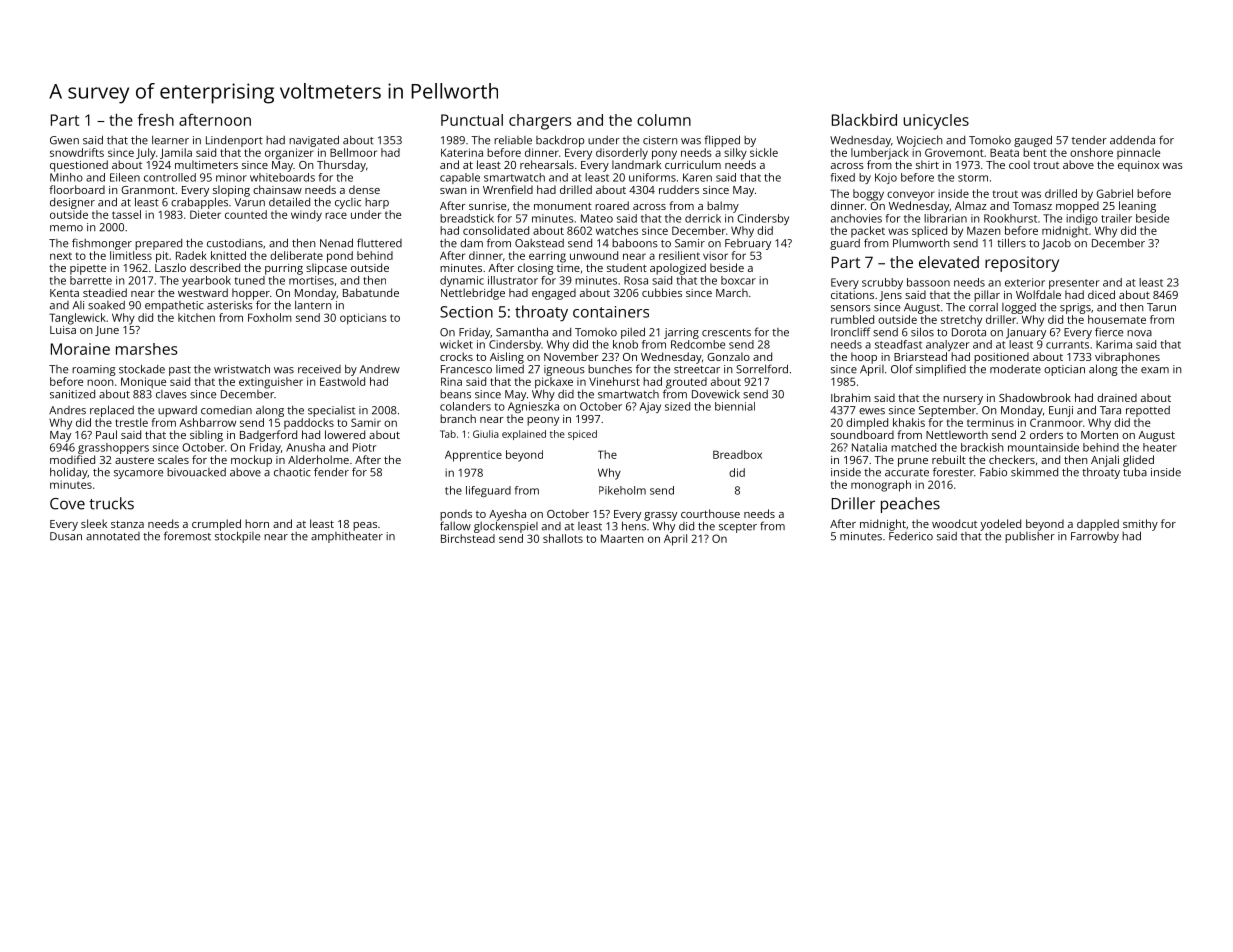  What do you see at coordinates (319, 369) in the screenshot?
I see `received` at bounding box center [319, 369].
